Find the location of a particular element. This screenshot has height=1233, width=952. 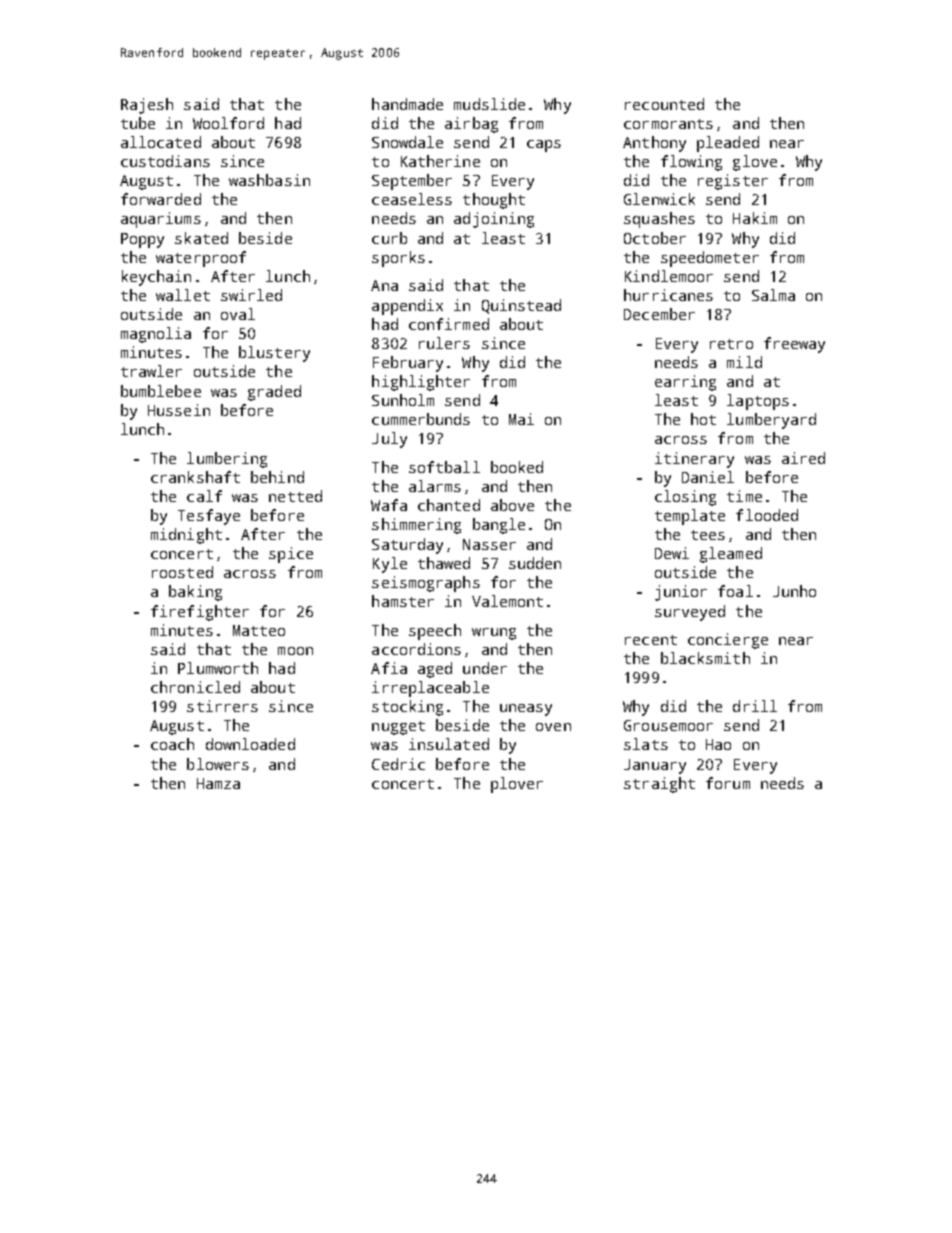

downloaded is located at coordinates (250, 744).
